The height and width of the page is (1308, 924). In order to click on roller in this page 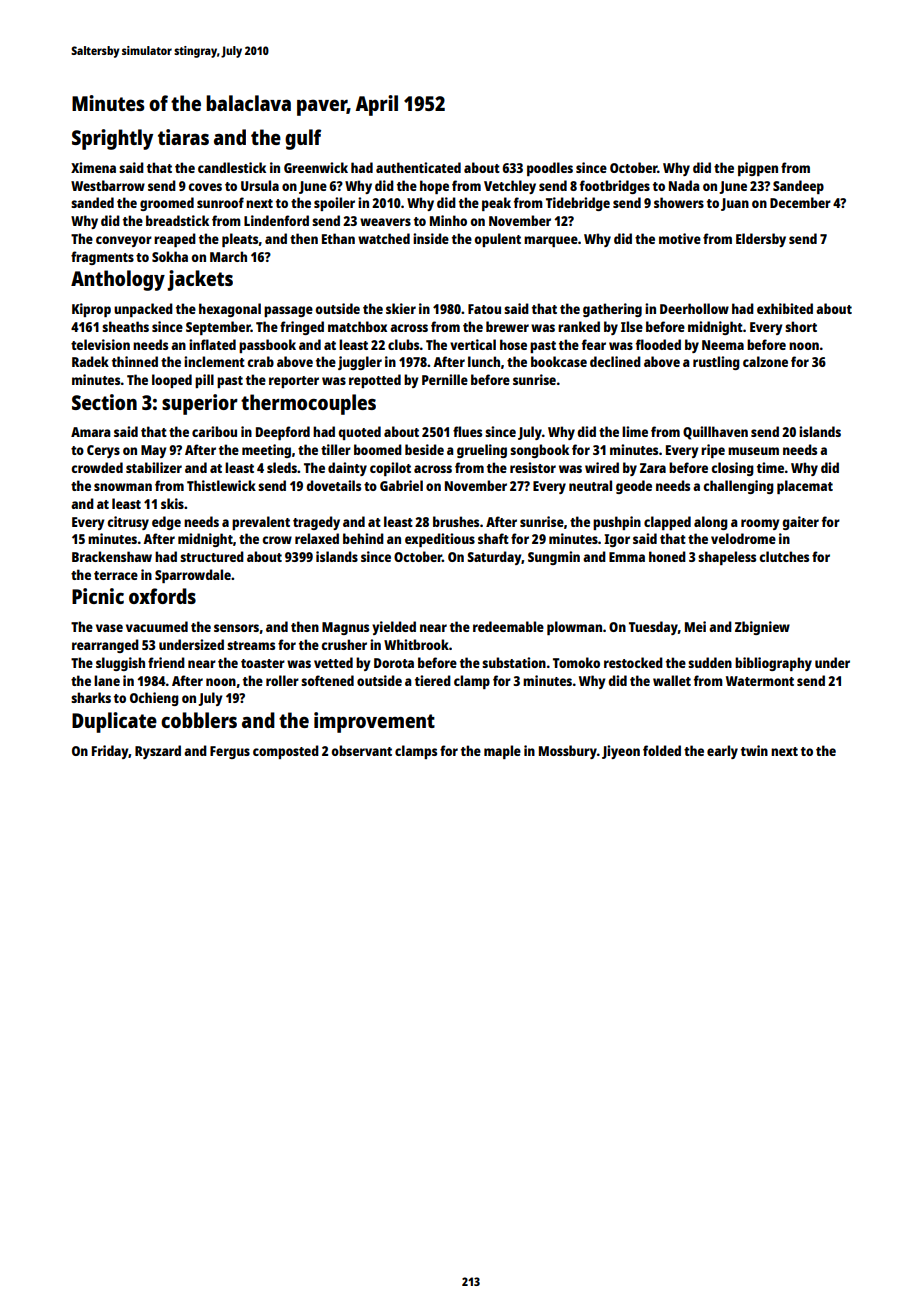, I will do `click(282, 680)`.
